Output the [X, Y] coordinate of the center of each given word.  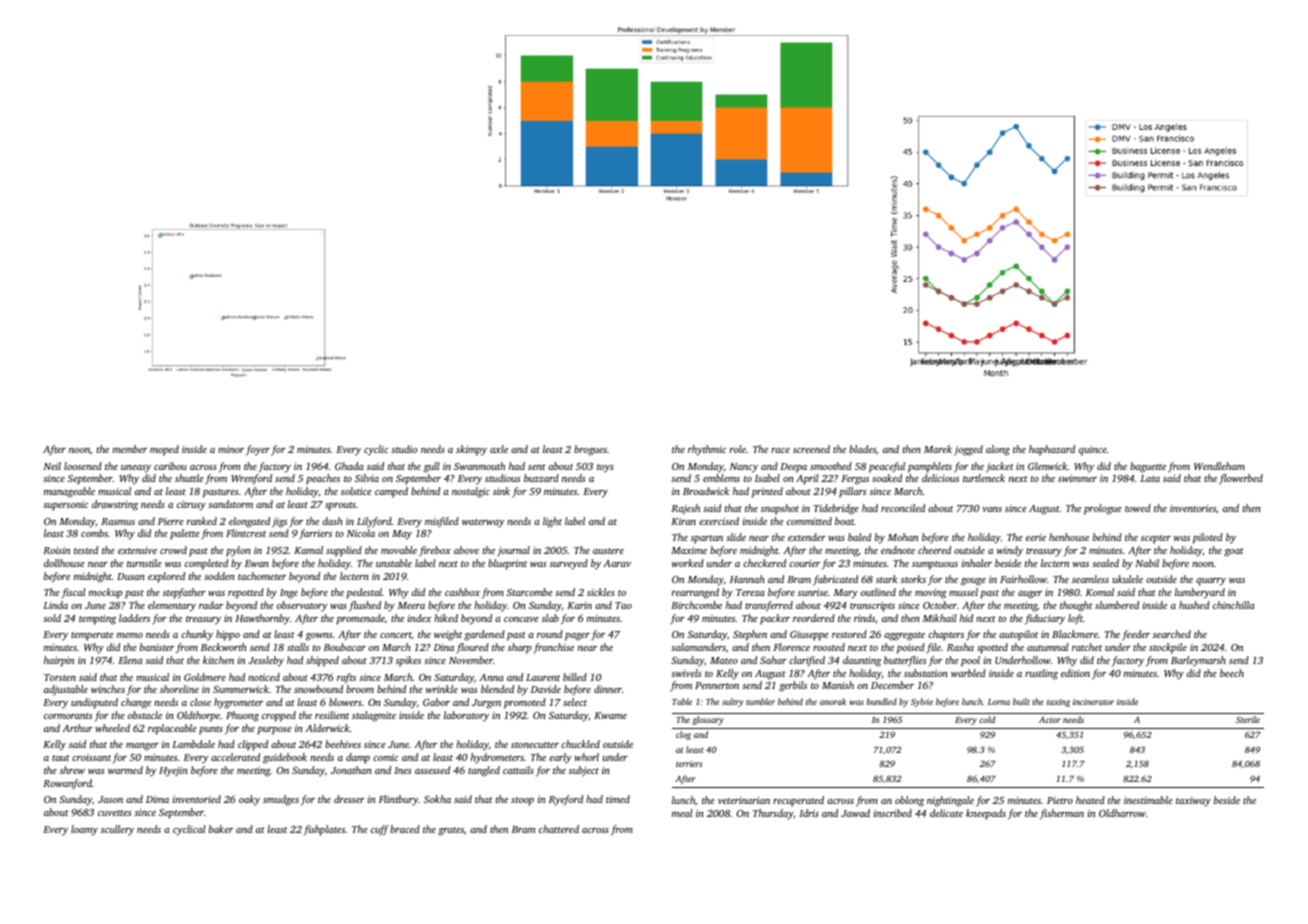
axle [499, 449]
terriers [689, 763]
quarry [1211, 582]
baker [221, 829]
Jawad [855, 813]
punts [211, 730]
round [550, 634]
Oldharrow [1122, 813]
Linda [55, 605]
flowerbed [1241, 479]
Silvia [367, 478]
